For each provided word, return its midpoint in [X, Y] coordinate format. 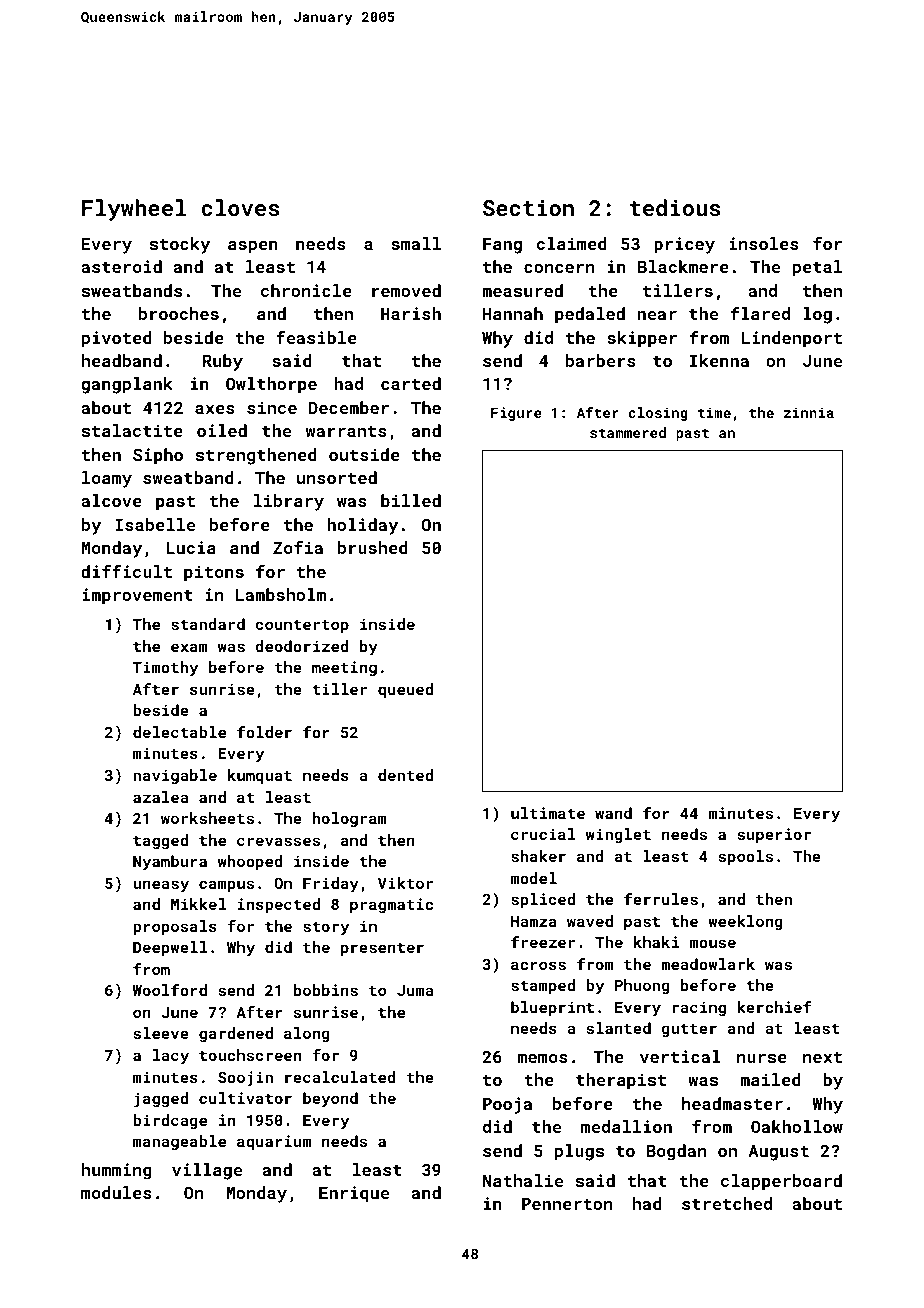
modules [116, 1192]
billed [411, 500]
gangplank [127, 385]
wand [613, 813]
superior [774, 835]
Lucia [191, 547]
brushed [373, 547]
